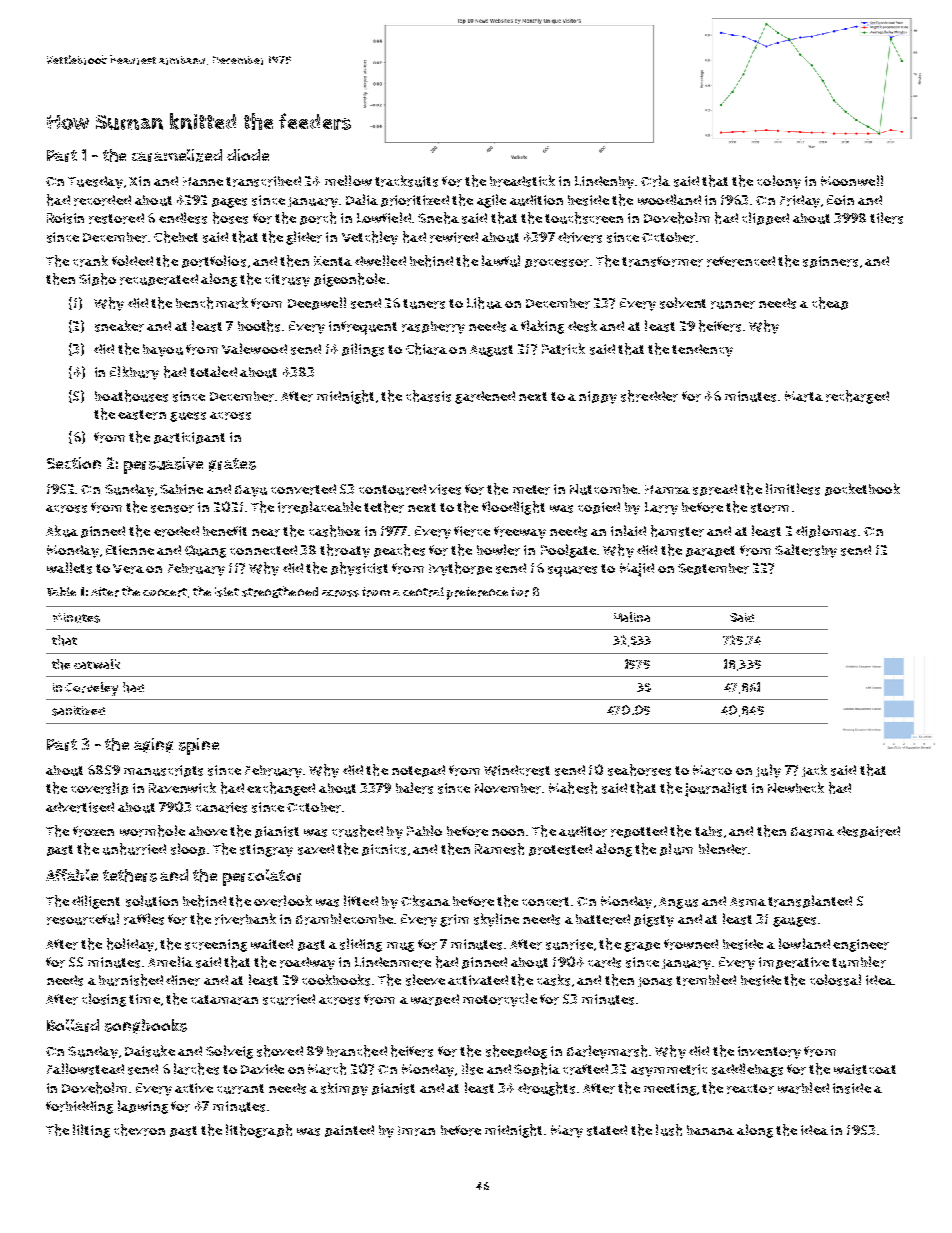 Image resolution: width=952 pixels, height=1233 pixels. What do you see at coordinates (604, 182) in the screenshot?
I see `Lindenby` at bounding box center [604, 182].
